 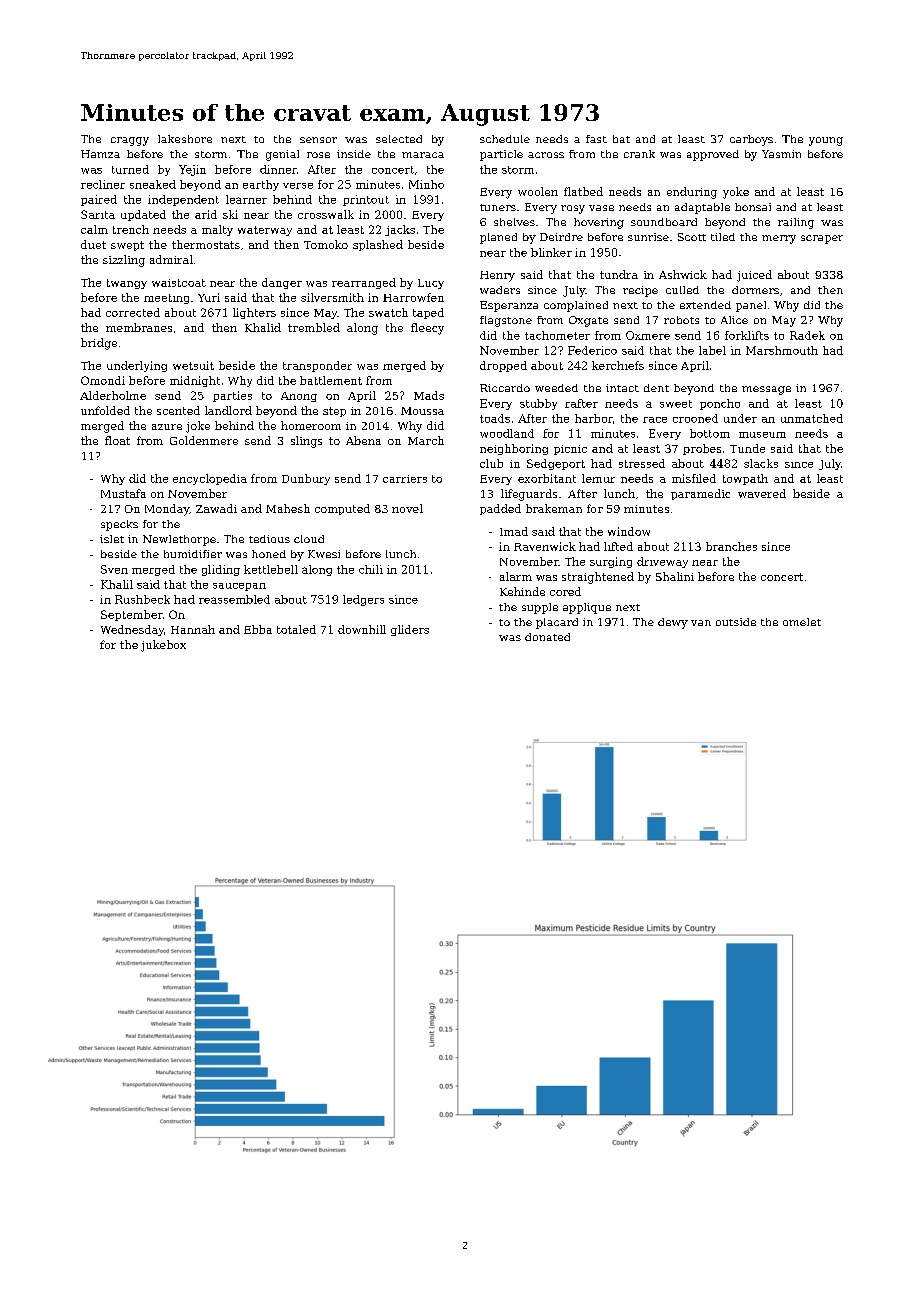 What do you see at coordinates (234, 599) in the screenshot?
I see `reassembled` at bounding box center [234, 599].
